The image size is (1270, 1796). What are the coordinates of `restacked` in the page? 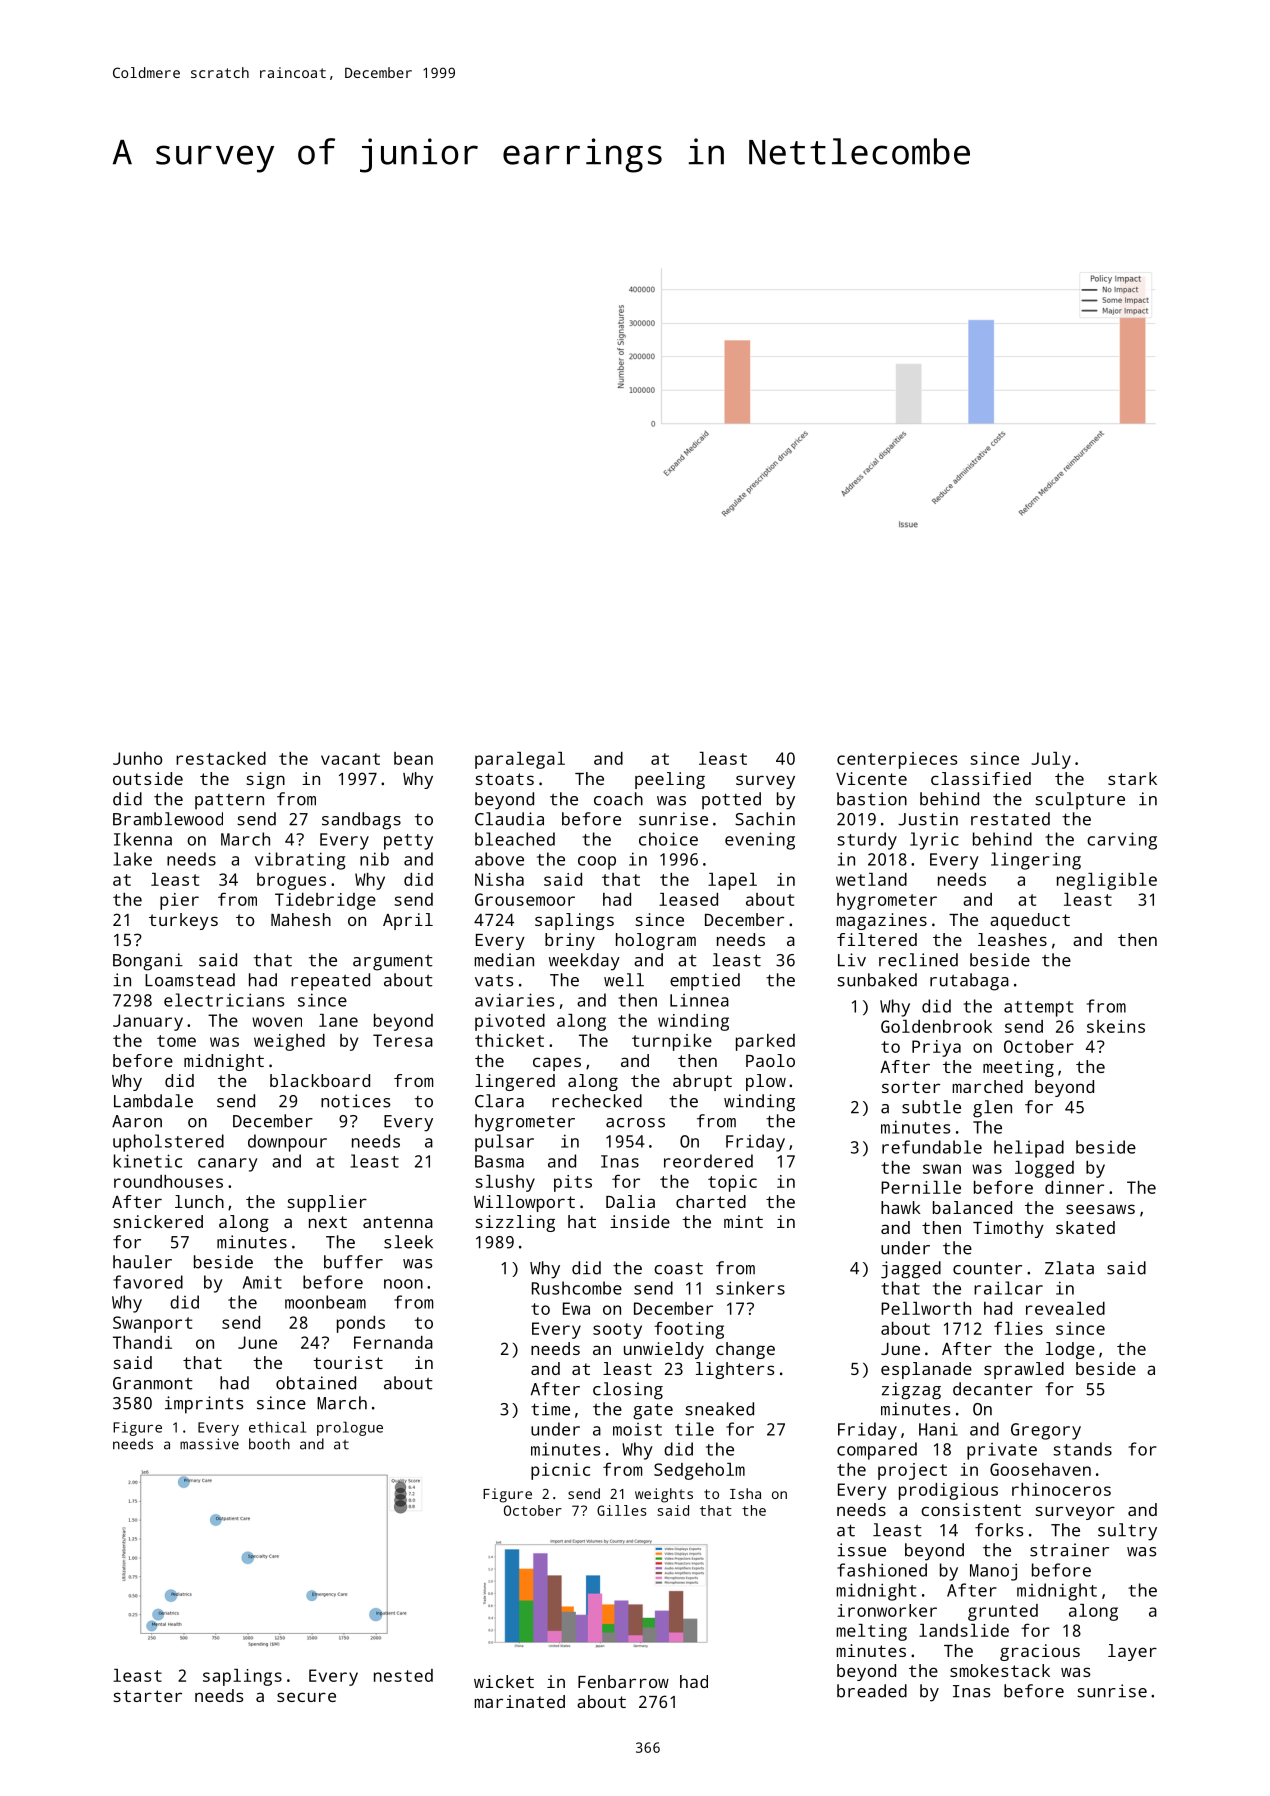 It's located at (221, 758).
